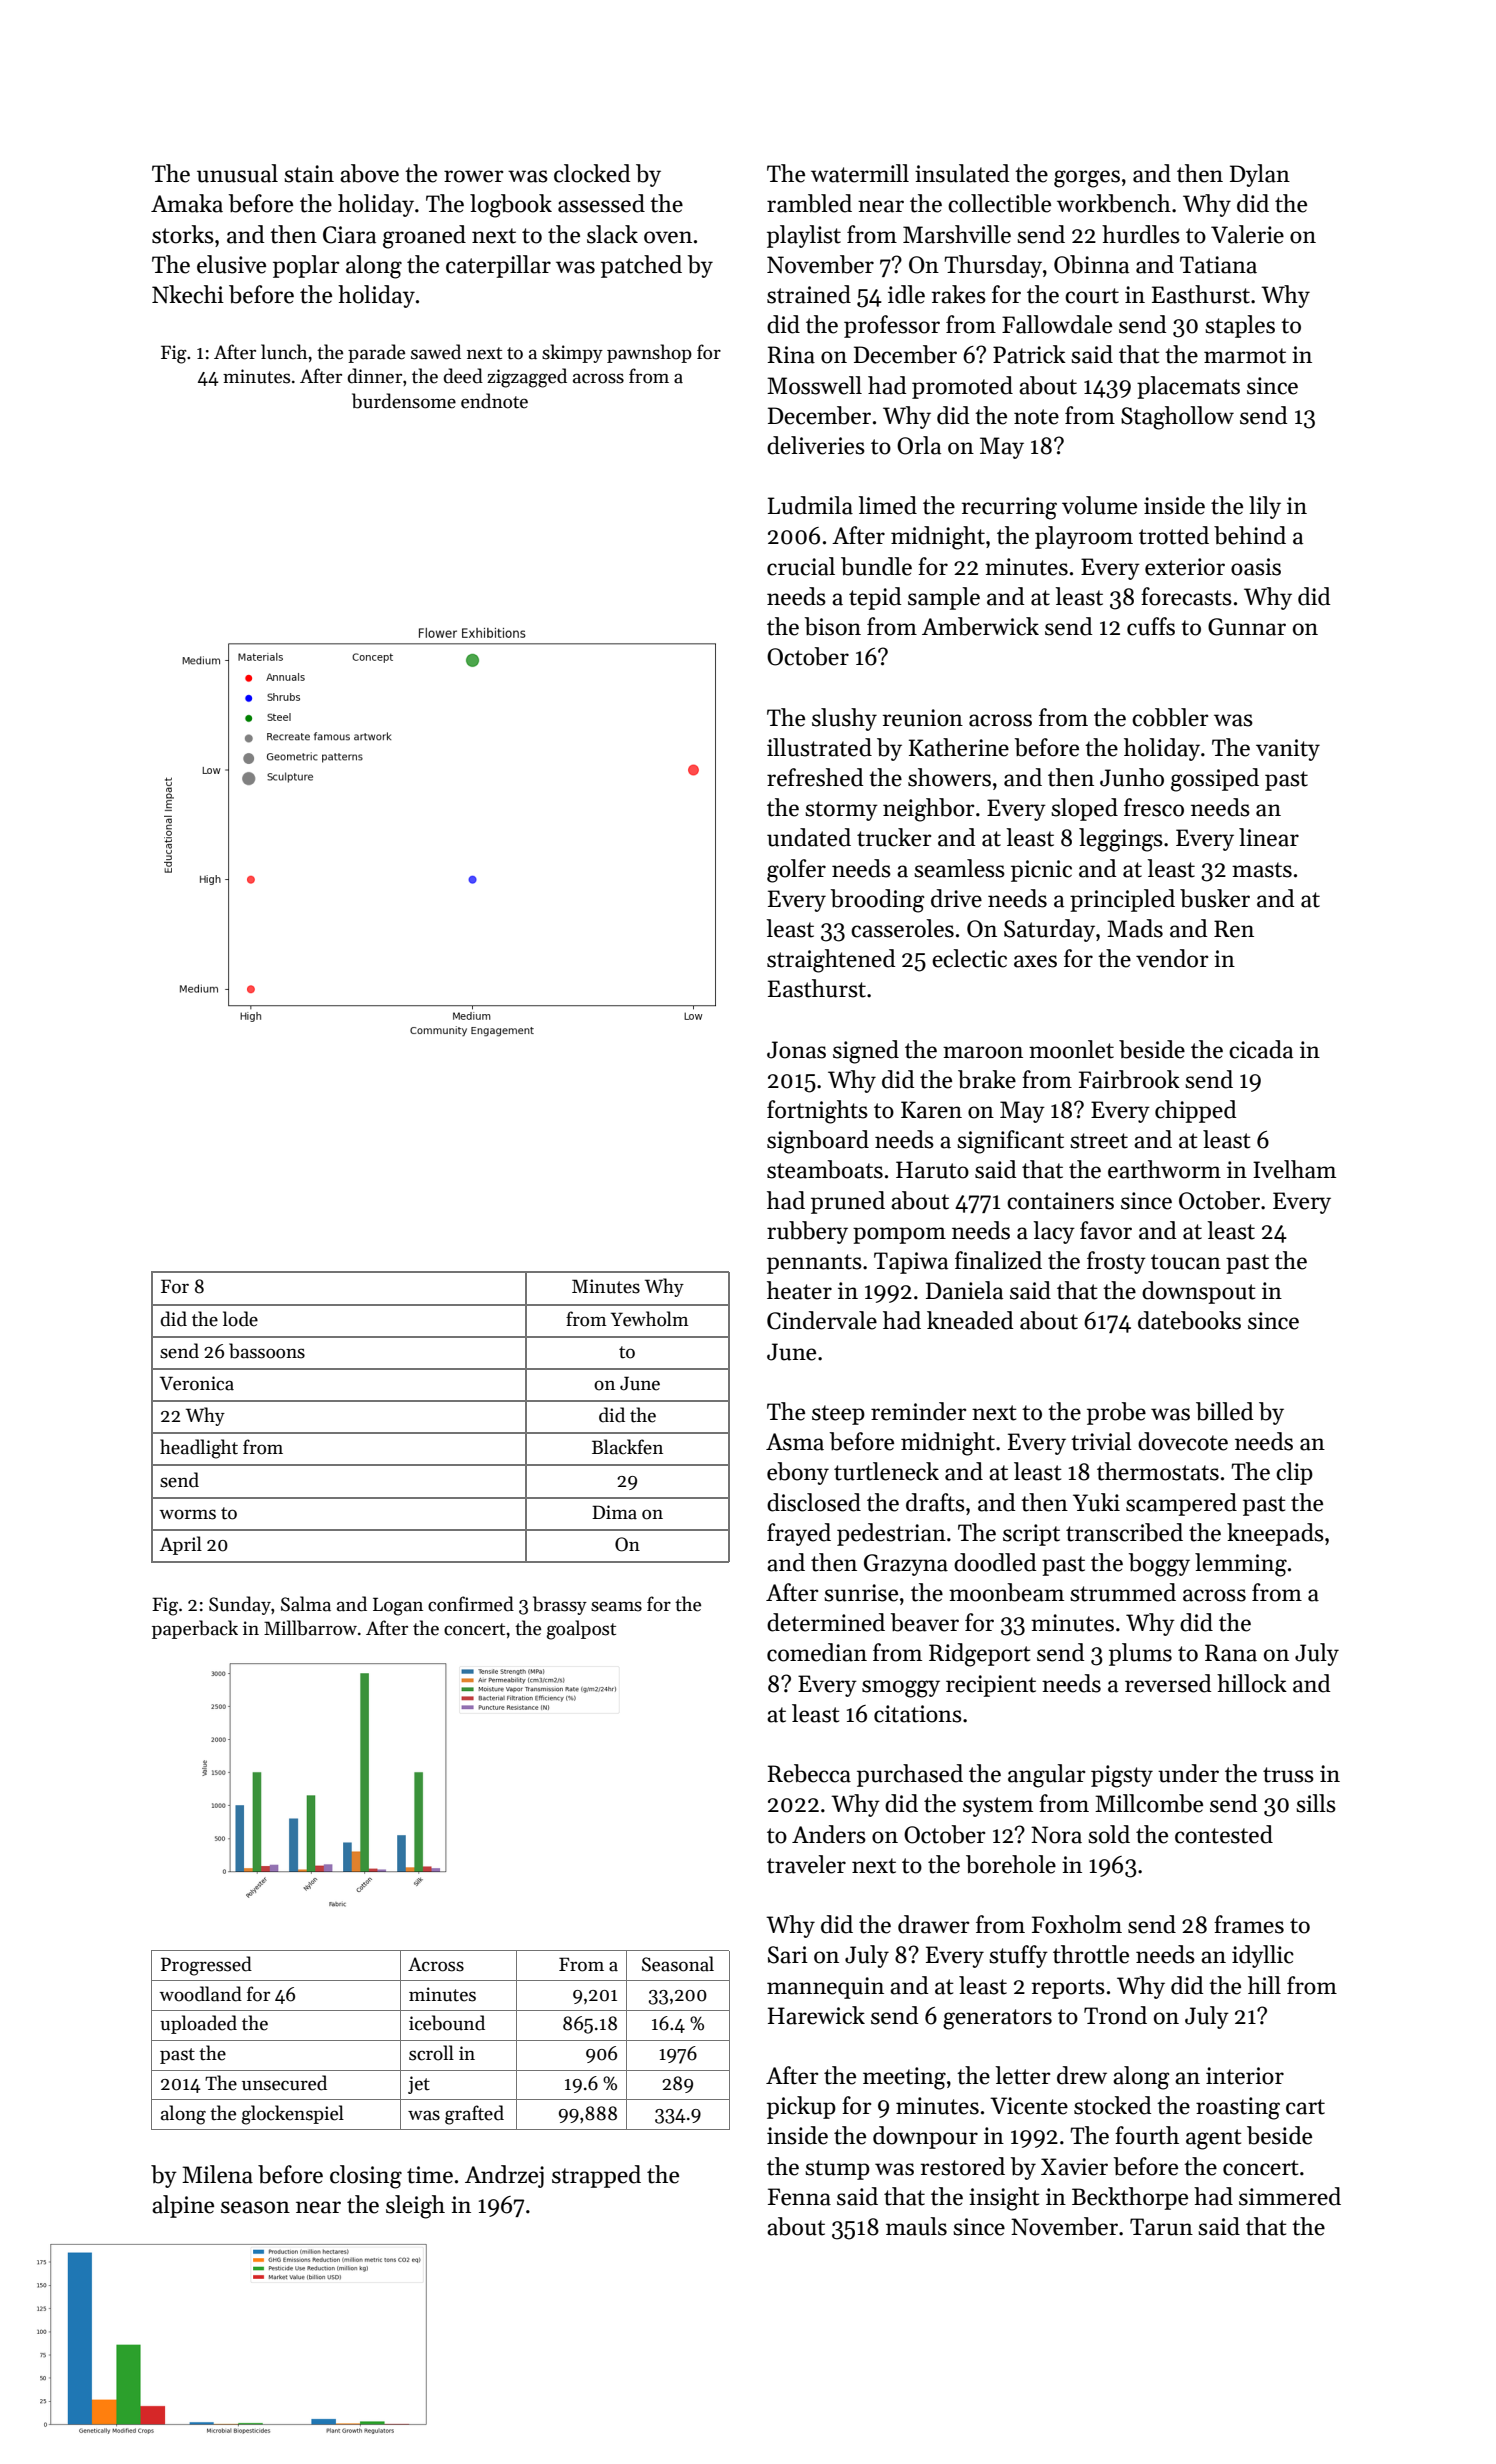  I want to click on Fenna, so click(799, 2197).
